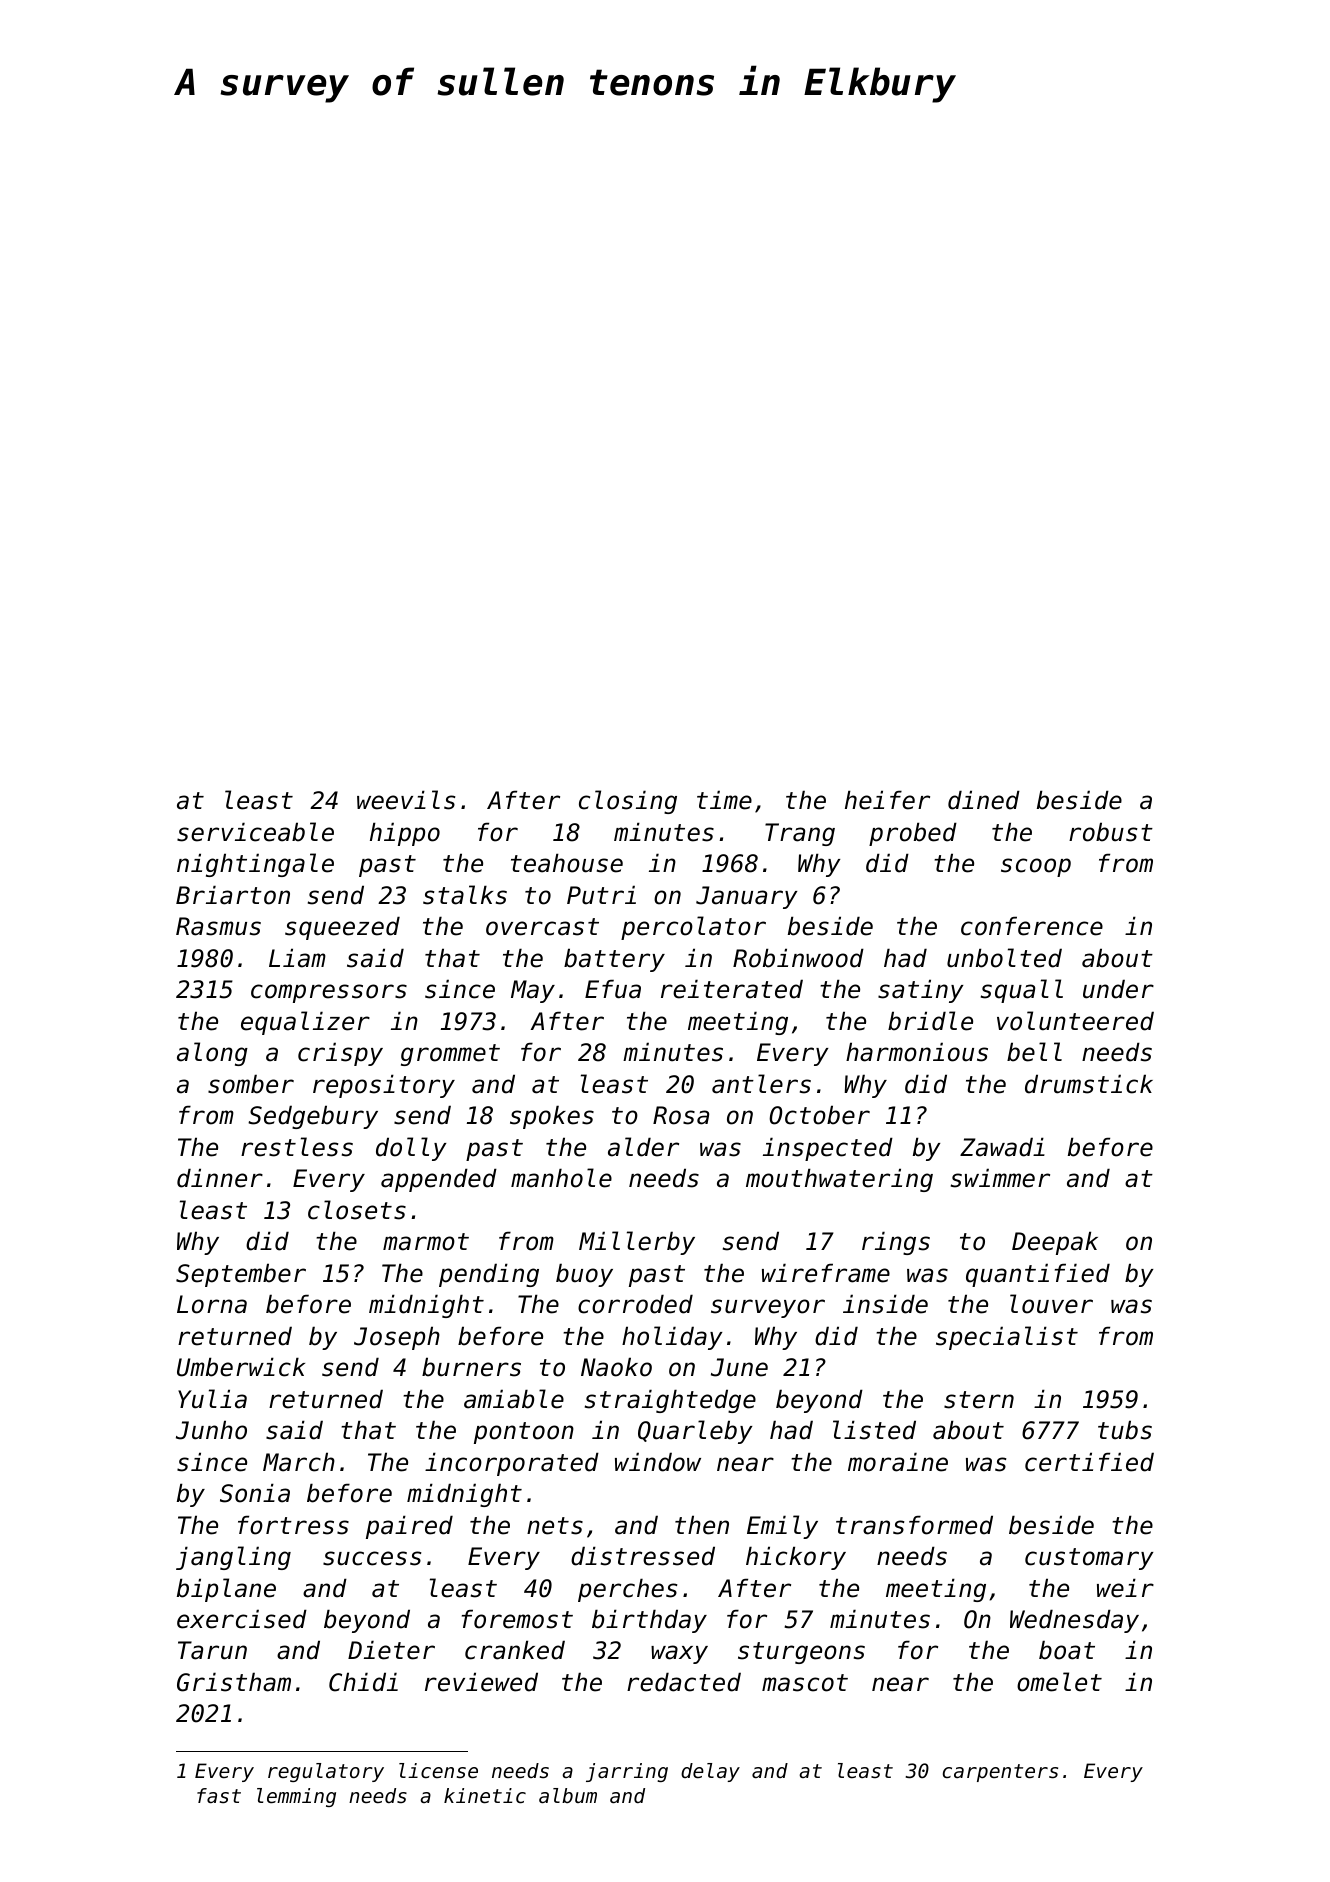 The image size is (1330, 1882). Describe the element at coordinates (363, 1682) in the document. I see `Chidi` at that location.
